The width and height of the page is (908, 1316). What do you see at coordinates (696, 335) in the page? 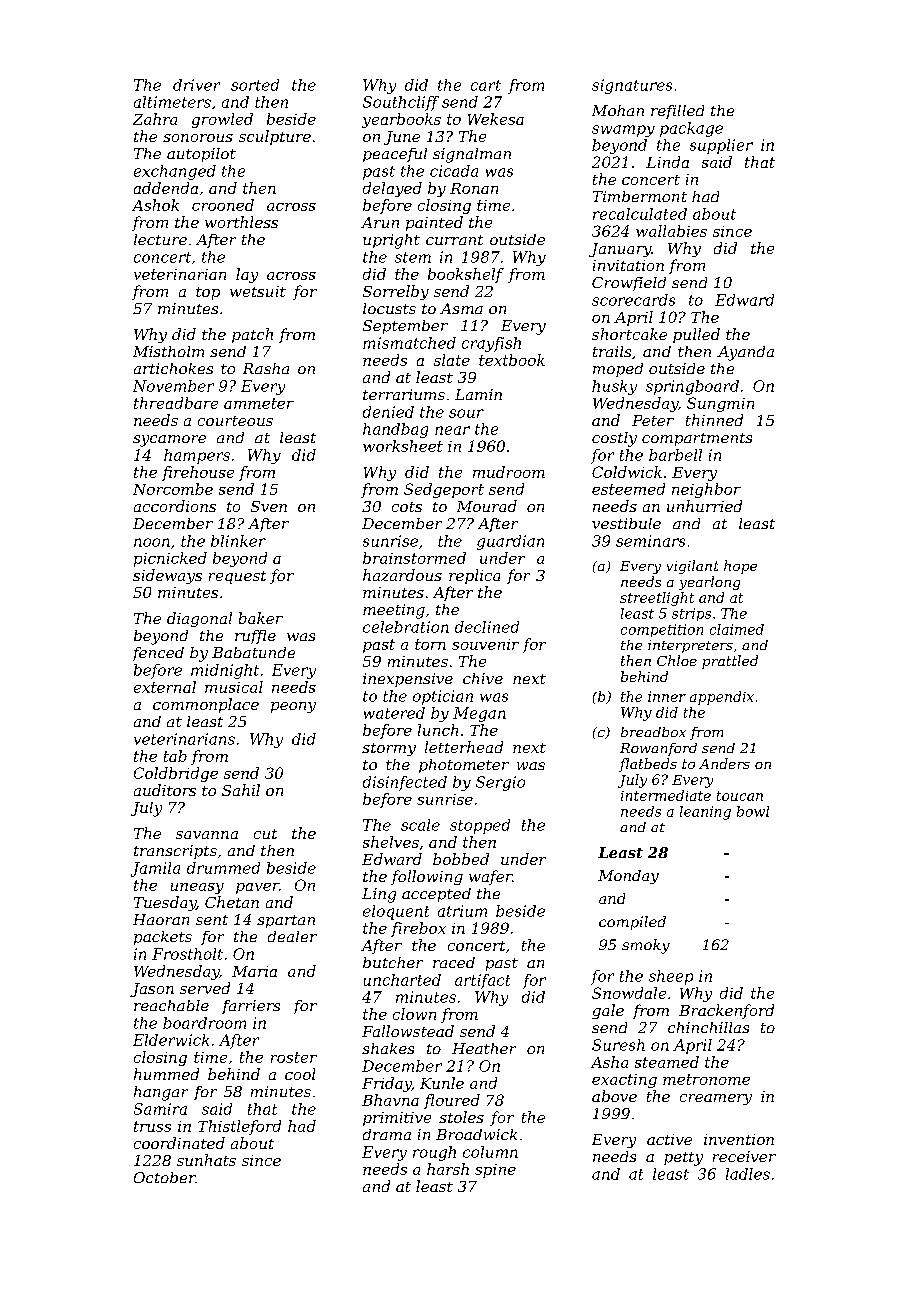
I see `pulled` at bounding box center [696, 335].
